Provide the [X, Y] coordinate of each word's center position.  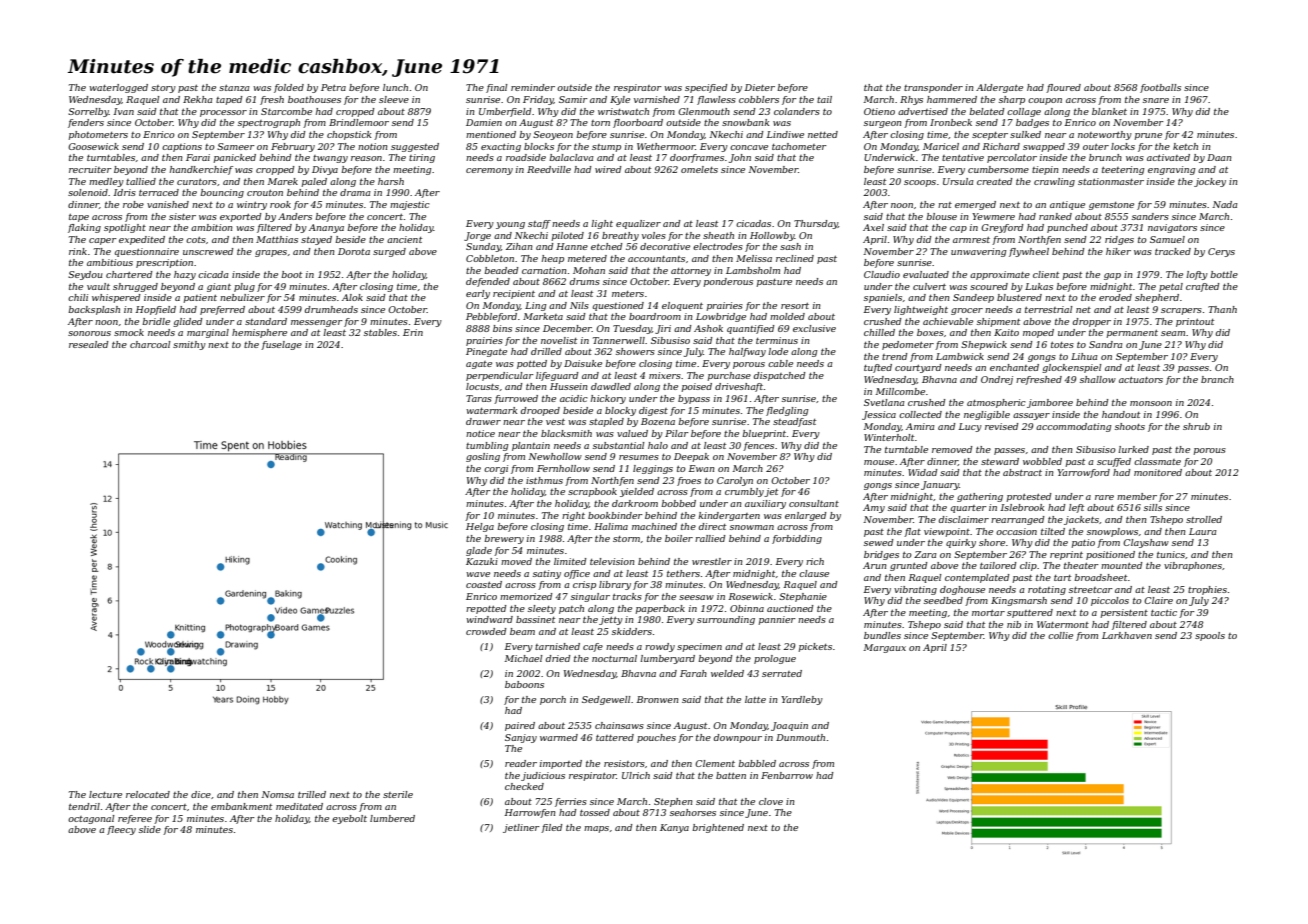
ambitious [110, 262]
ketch [1185, 146]
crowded [486, 631]
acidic [574, 398]
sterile [398, 794]
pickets [815, 647]
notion [373, 146]
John [740, 158]
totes [1062, 345]
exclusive [814, 328]
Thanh [1222, 309]
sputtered [1030, 613]
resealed [89, 344]
